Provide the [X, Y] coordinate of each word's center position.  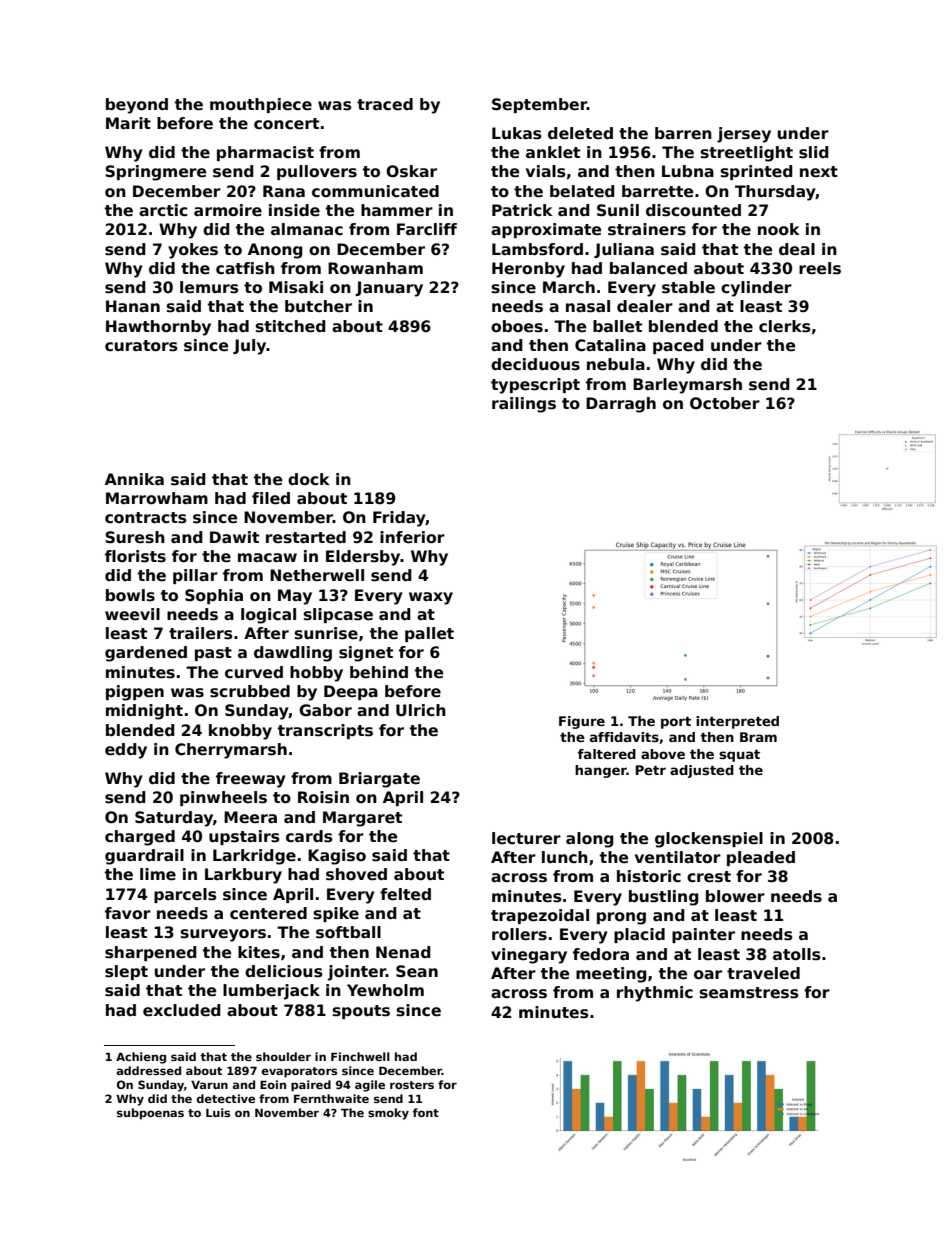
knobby [240, 732]
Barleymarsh [687, 386]
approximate [546, 230]
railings [524, 405]
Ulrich [421, 710]
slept [126, 972]
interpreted [737, 722]
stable [688, 287]
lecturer [526, 838]
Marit [128, 123]
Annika [134, 479]
